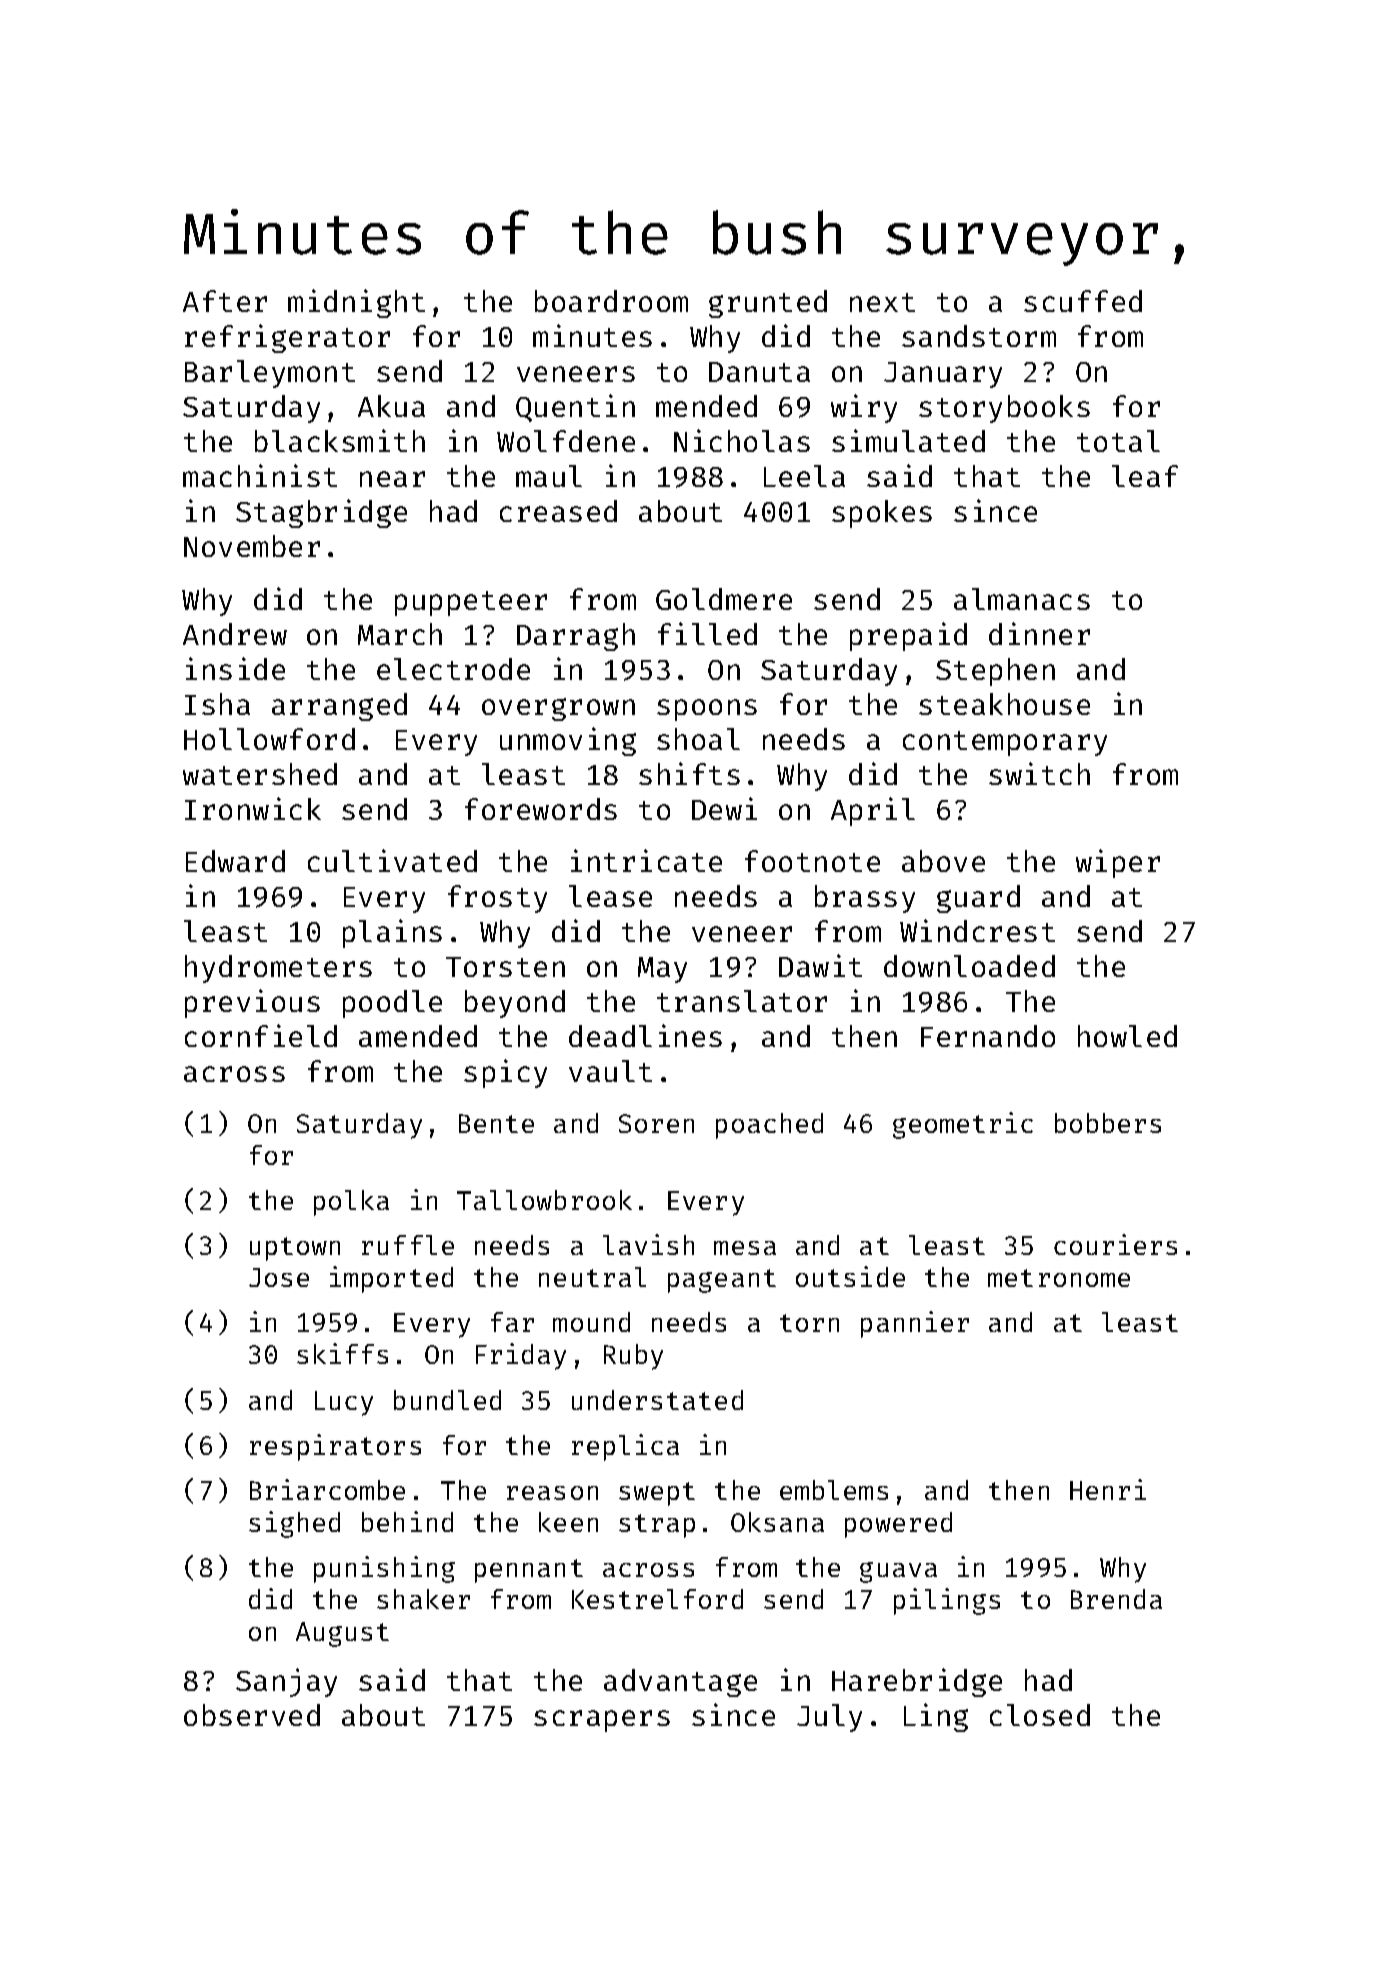 Image resolution: width=1386 pixels, height=1969 pixels. What do you see at coordinates (252, 1715) in the screenshot?
I see `observed` at bounding box center [252, 1715].
